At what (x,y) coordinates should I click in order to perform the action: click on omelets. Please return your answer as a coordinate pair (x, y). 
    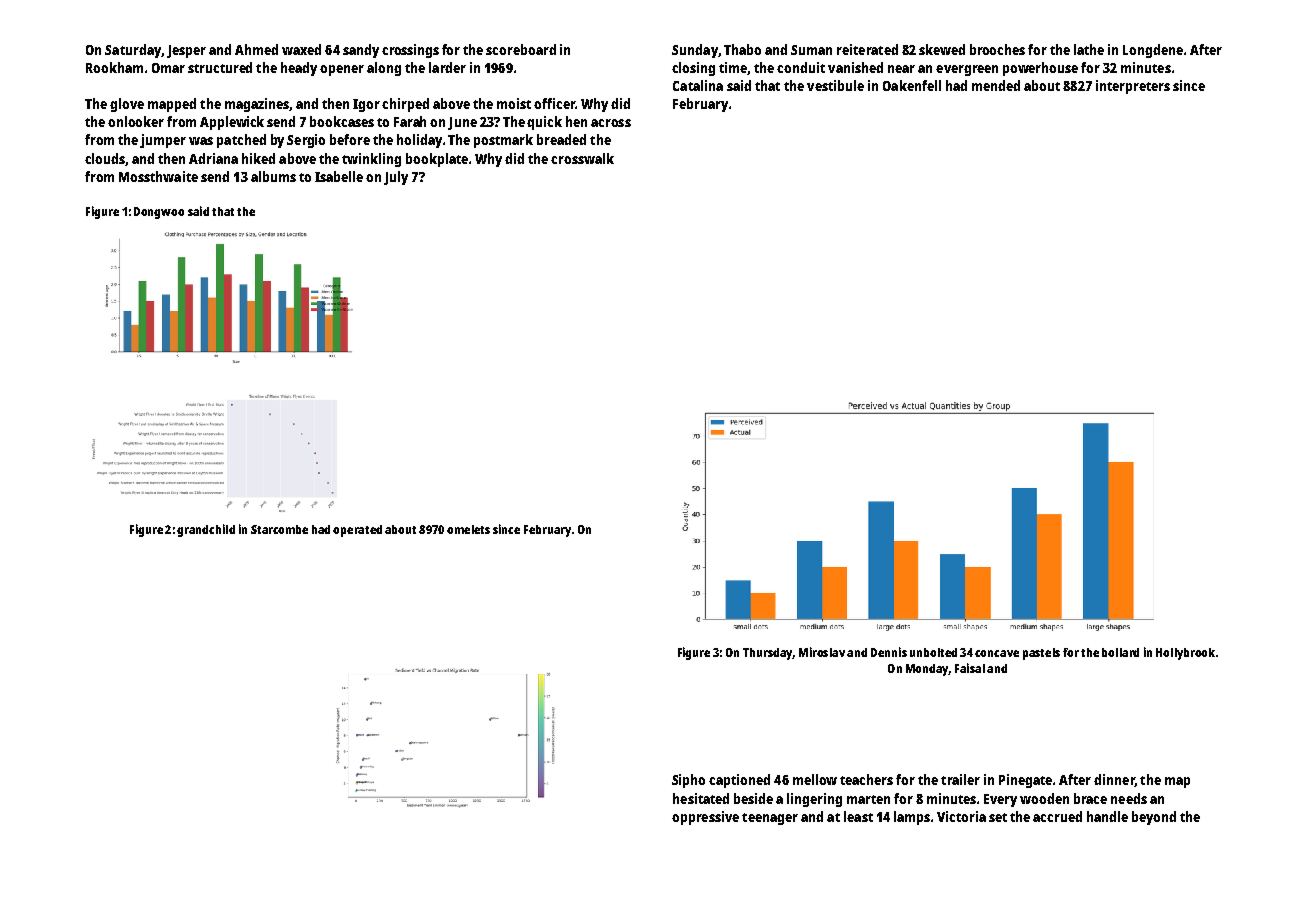
    Looking at the image, I should click on (468, 529).
